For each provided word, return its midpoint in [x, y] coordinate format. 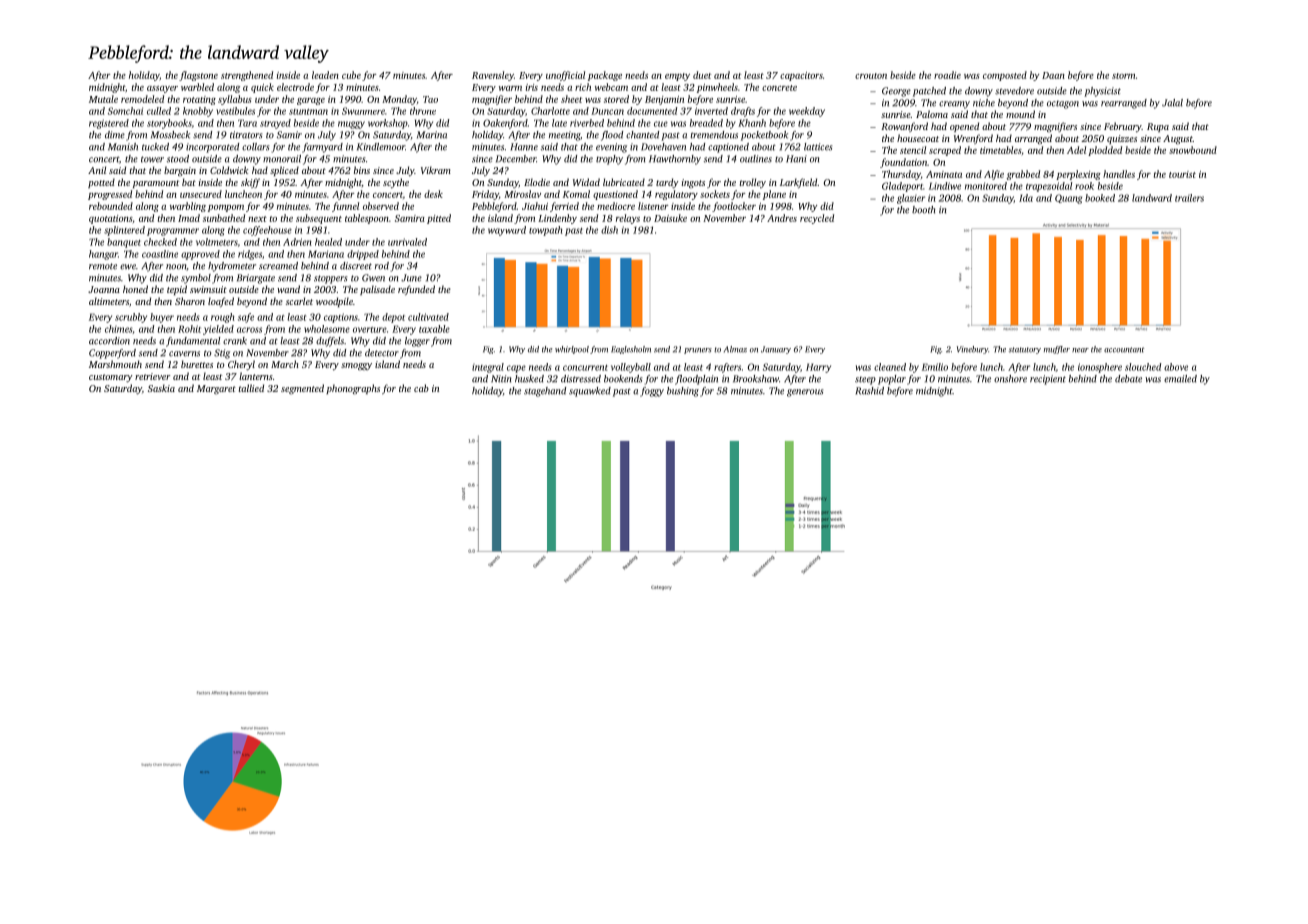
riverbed [587, 123]
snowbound [1193, 150]
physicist [1102, 92]
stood [178, 159]
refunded [416, 290]
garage [311, 101]
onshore [1010, 379]
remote [103, 266]
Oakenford [505, 124]
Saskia [161, 388]
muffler [1057, 350]
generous [805, 393]
